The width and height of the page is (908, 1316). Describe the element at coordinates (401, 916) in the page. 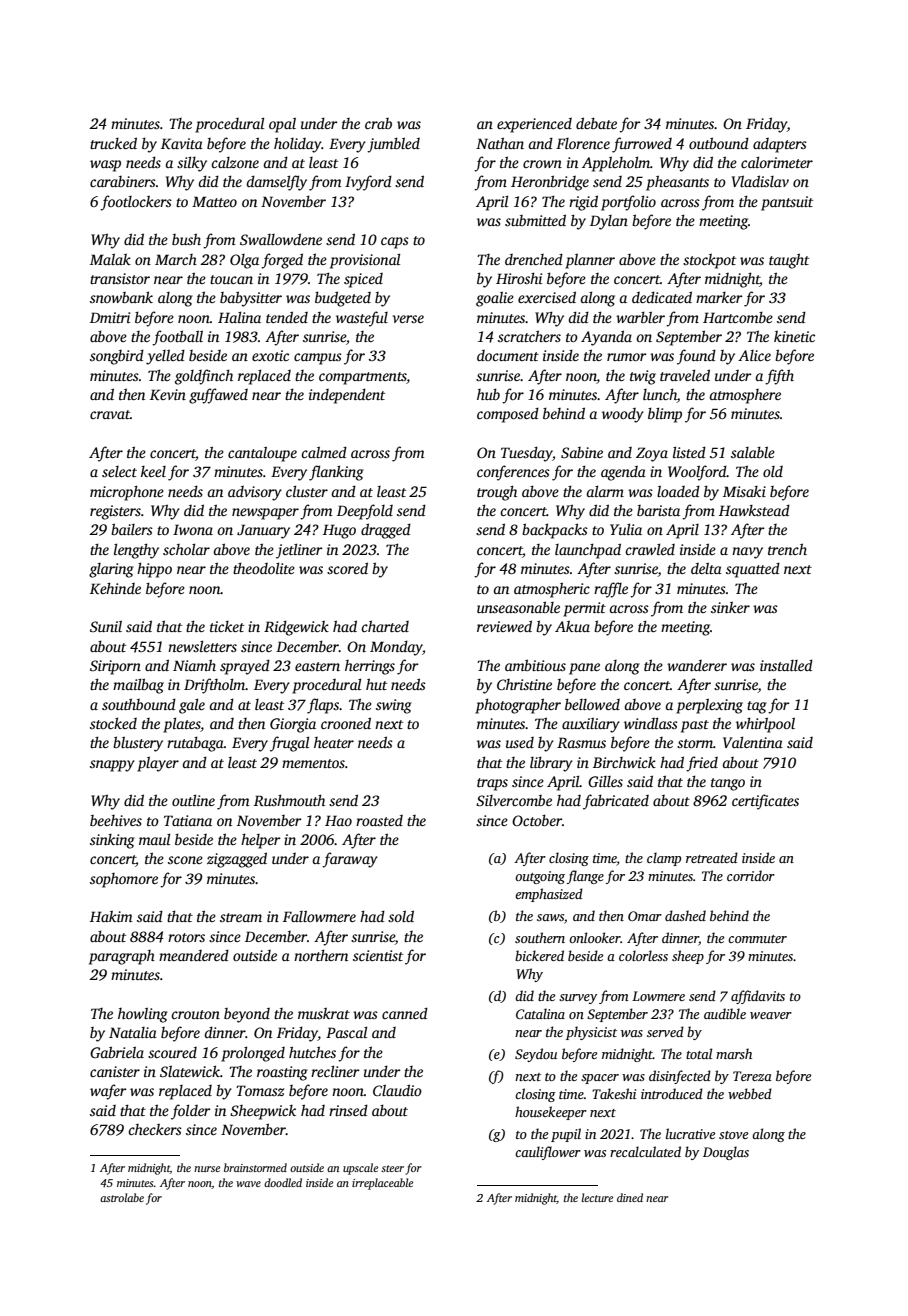

I see `sold` at that location.
